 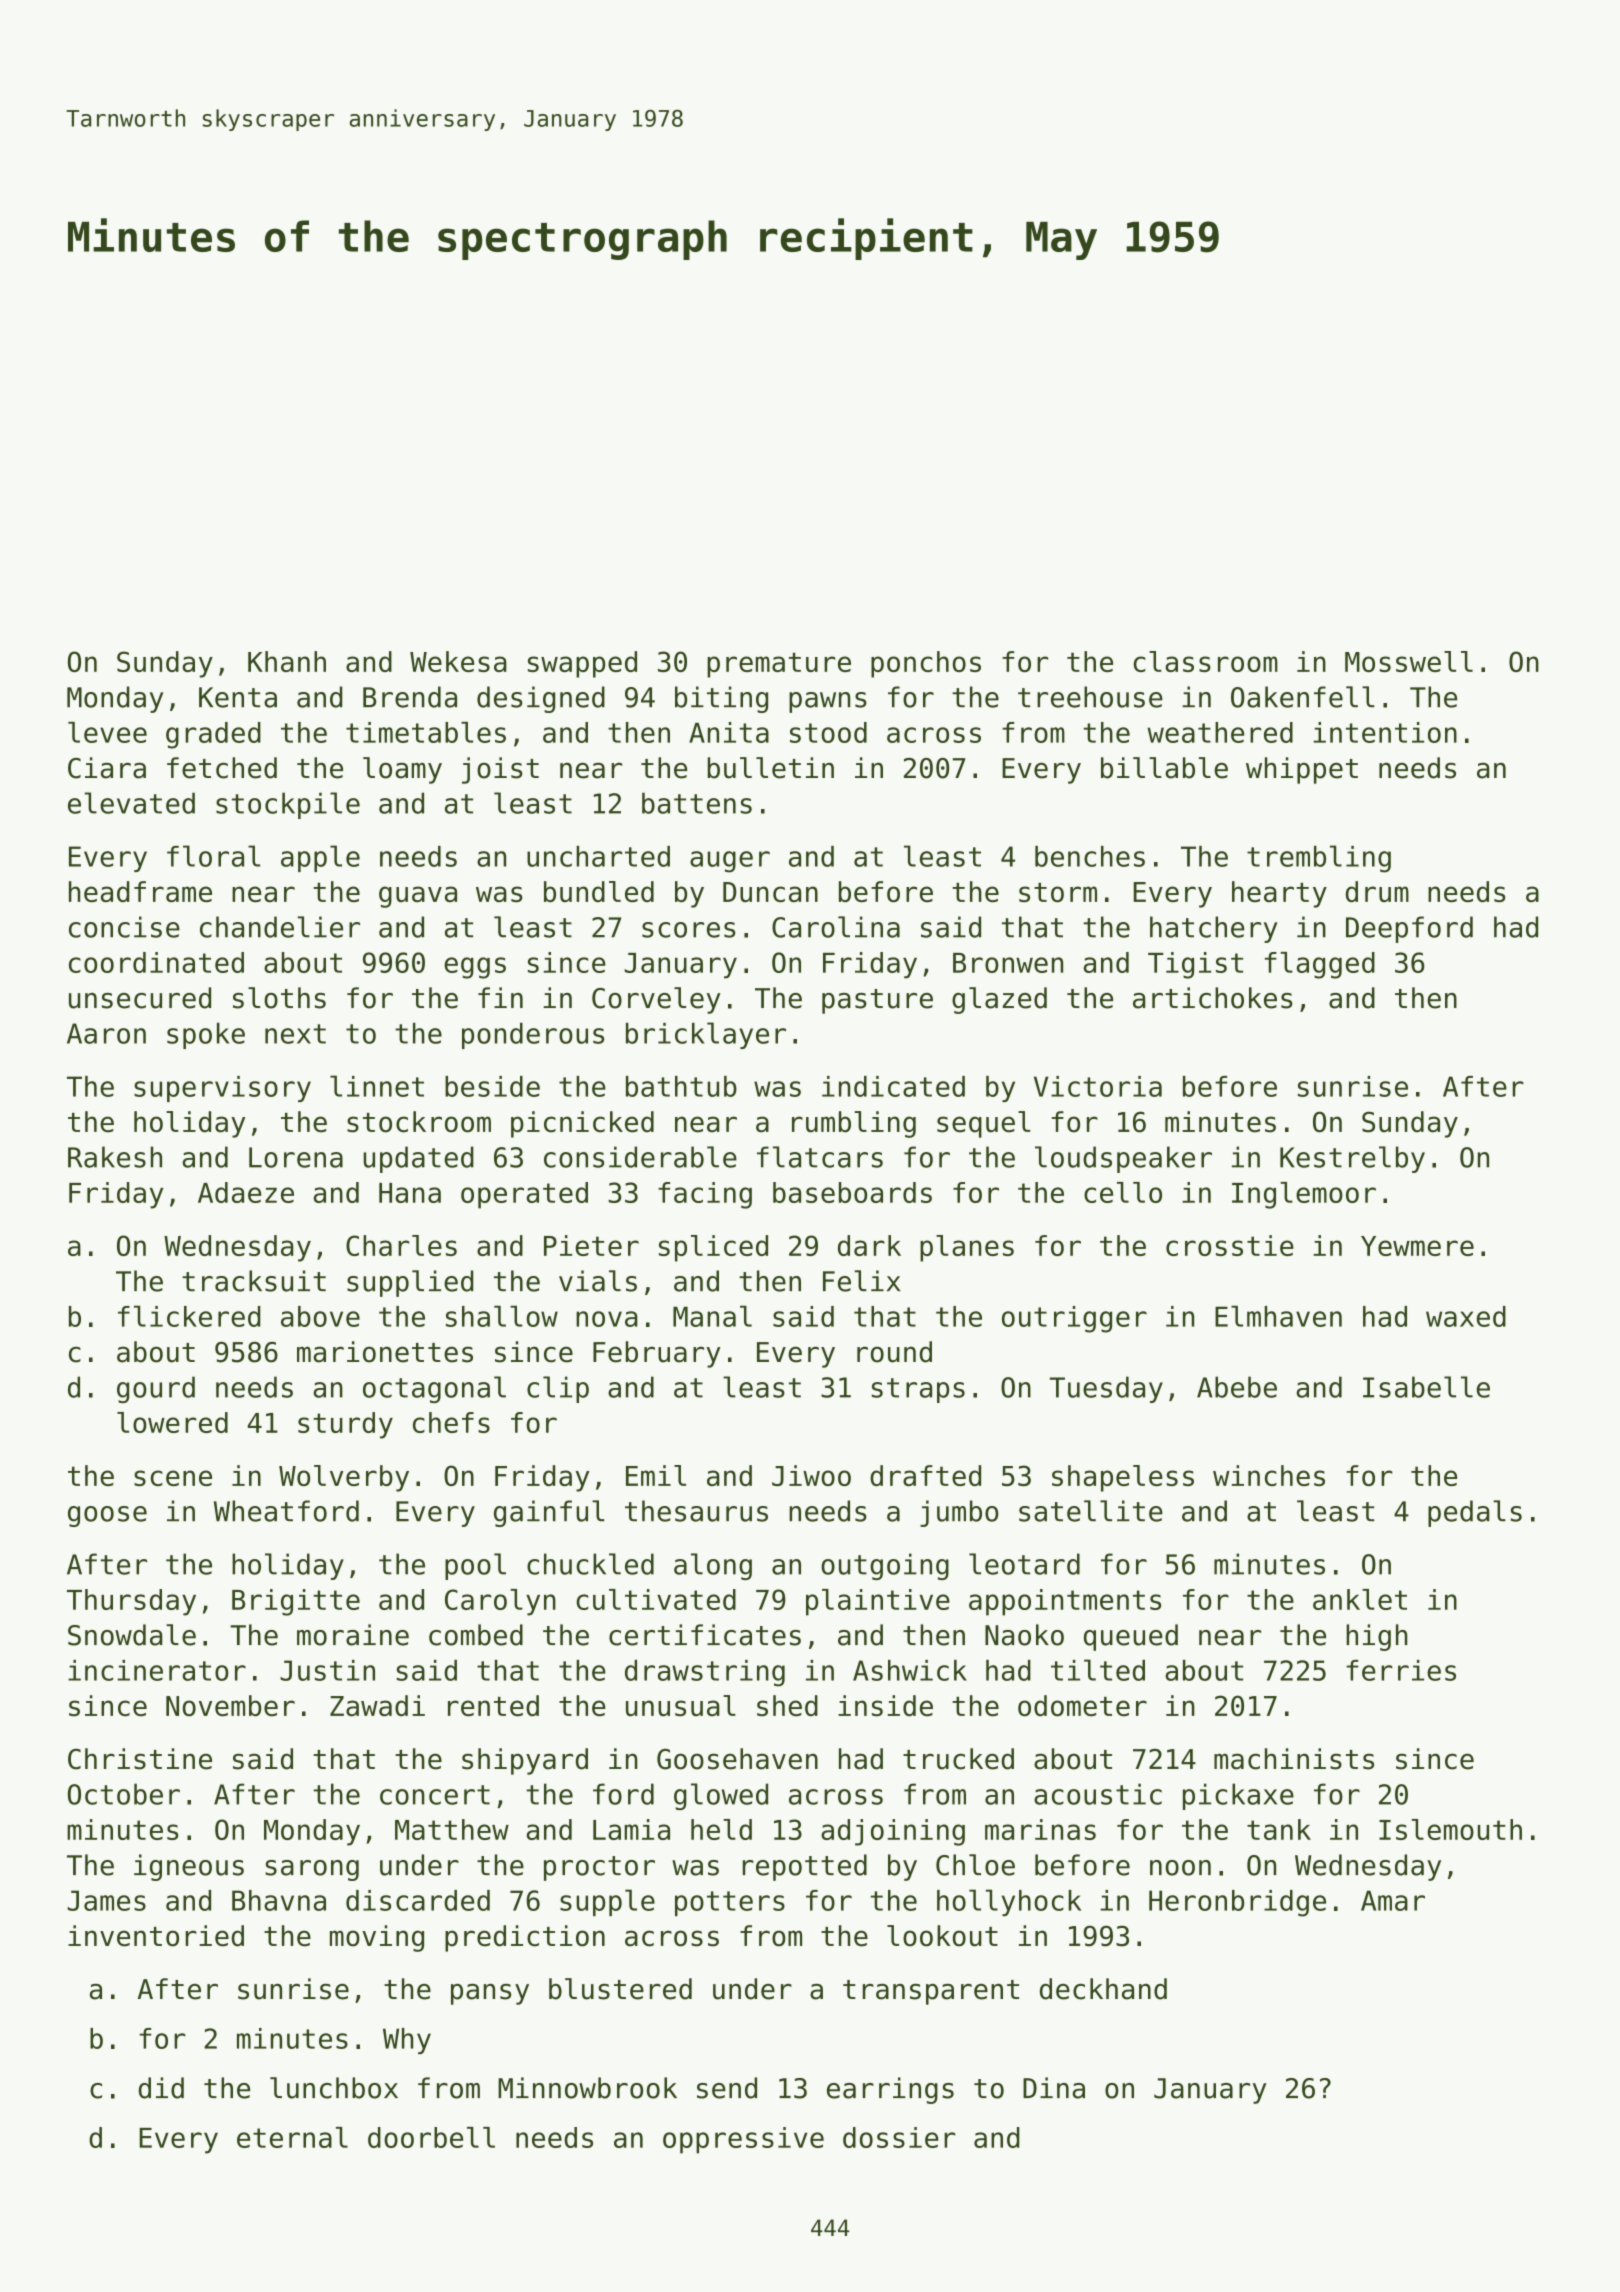 What do you see at coordinates (681, 1086) in the screenshot?
I see `bathtub` at bounding box center [681, 1086].
